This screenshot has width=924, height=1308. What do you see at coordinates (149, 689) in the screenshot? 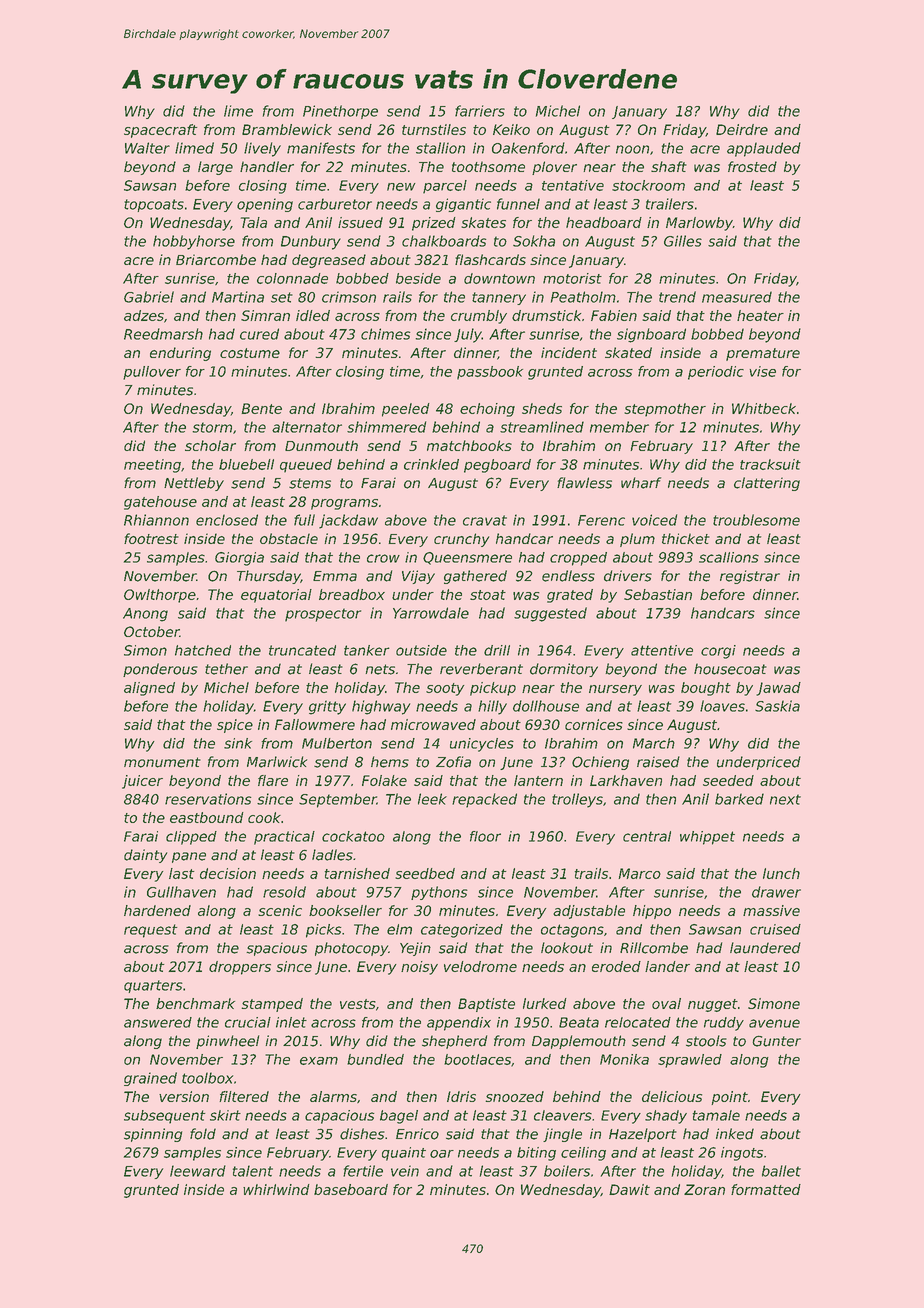
I see `aligned` at bounding box center [149, 689].
